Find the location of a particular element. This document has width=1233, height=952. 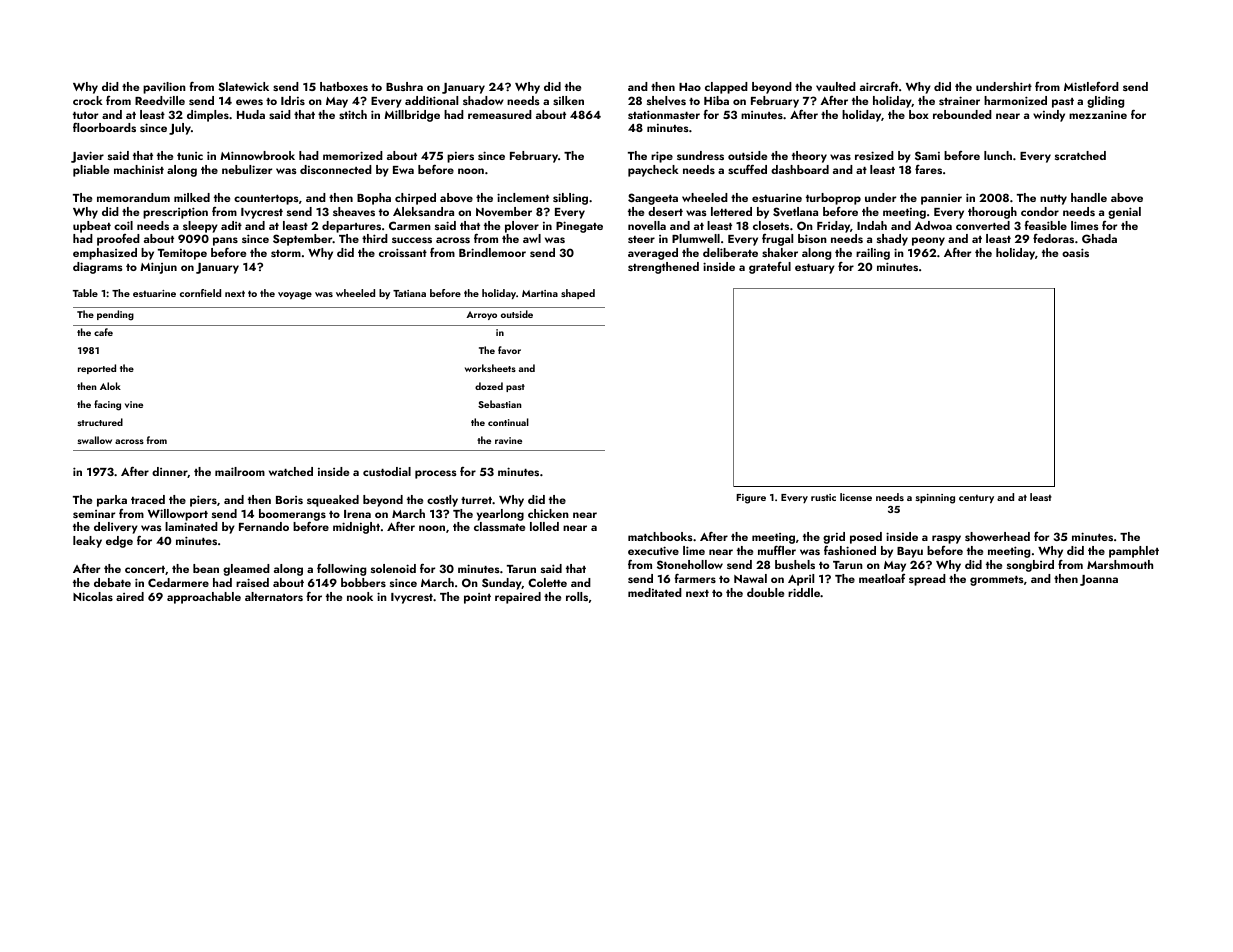

nook is located at coordinates (360, 596).
